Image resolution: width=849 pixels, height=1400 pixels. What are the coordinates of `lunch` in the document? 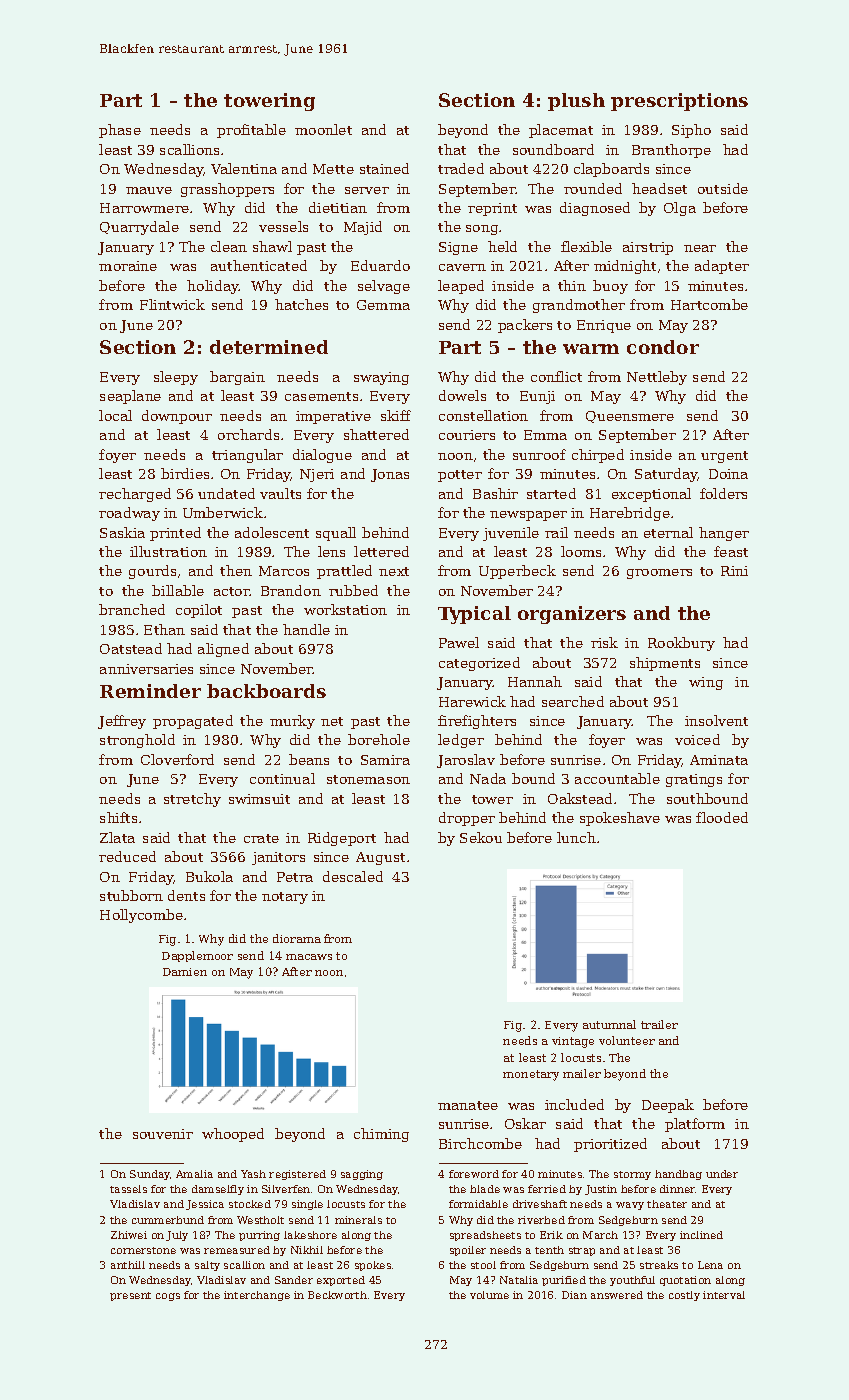 It's located at (576, 837).
